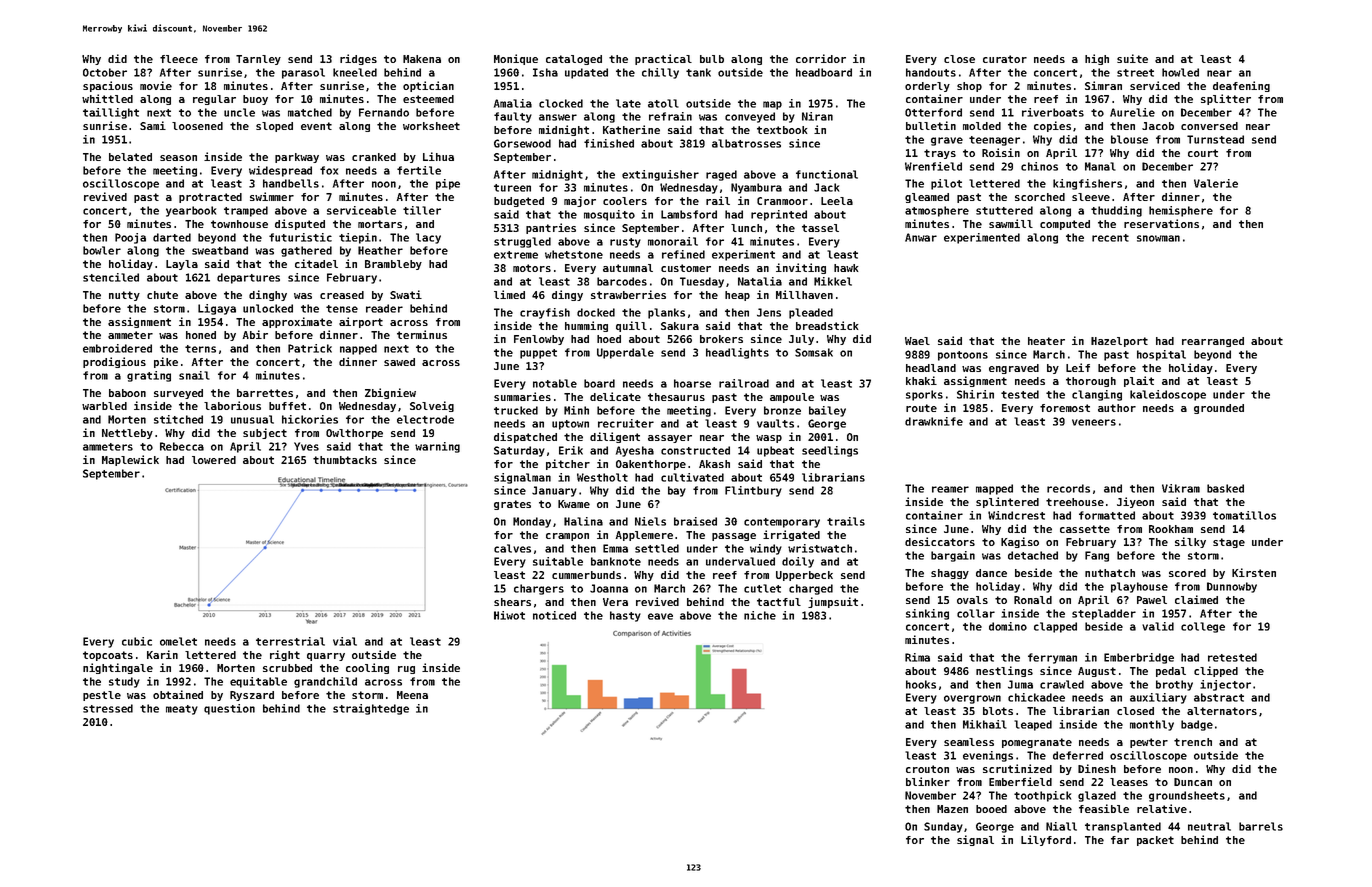  Describe the element at coordinates (108, 708) in the document. I see `stressed` at that location.
